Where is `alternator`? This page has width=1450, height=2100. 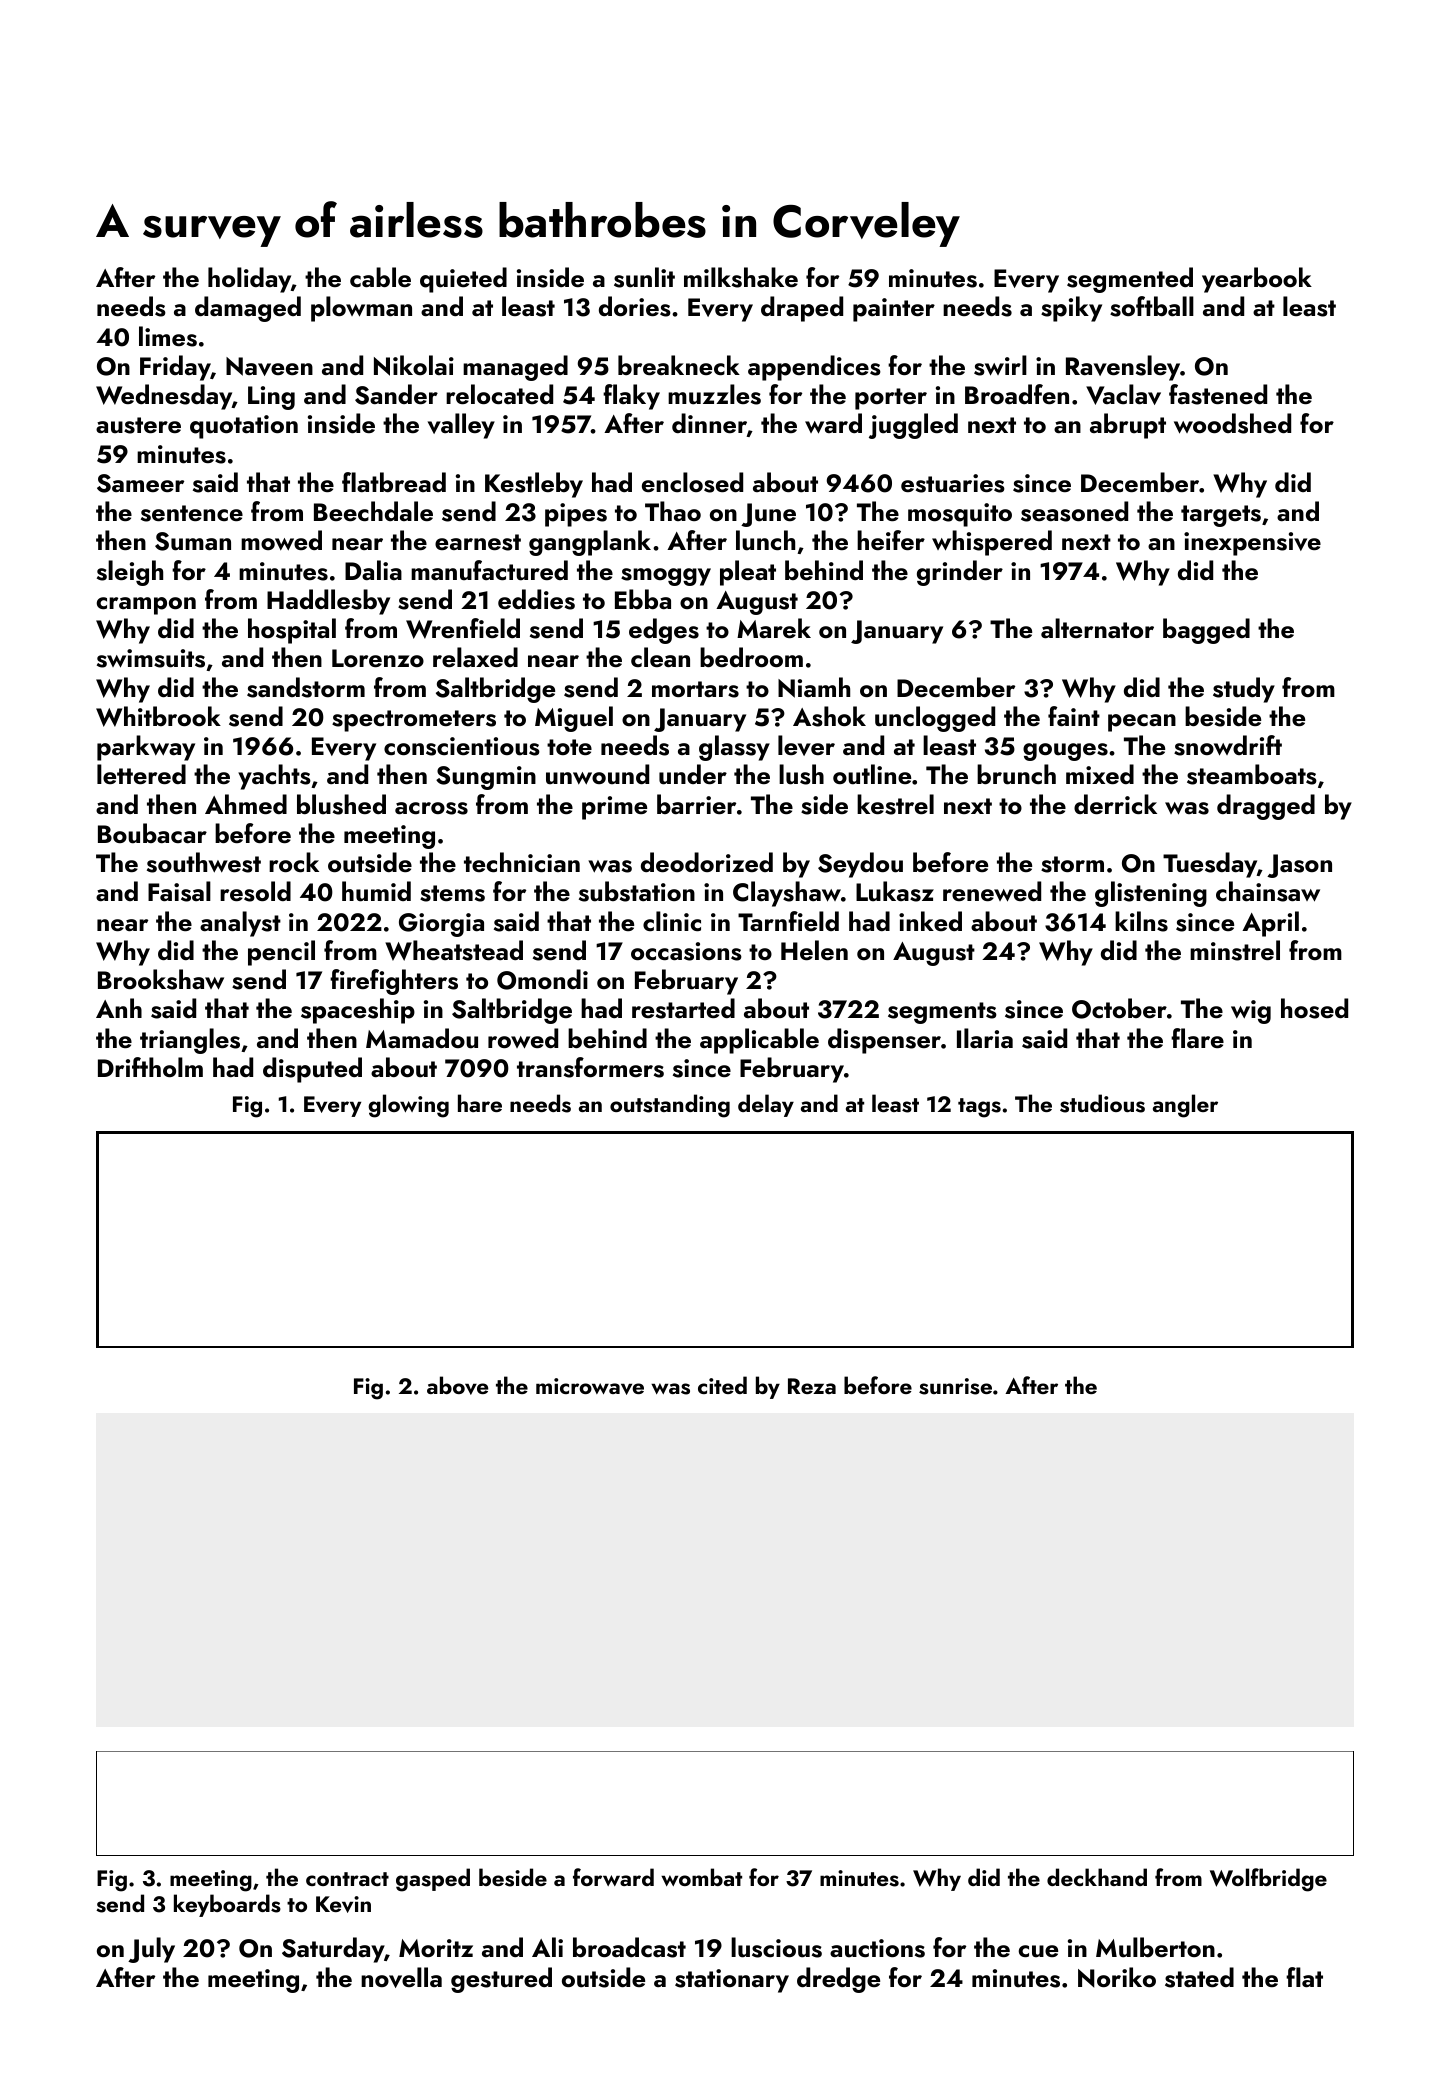
alternator is located at coordinates (1097, 628).
